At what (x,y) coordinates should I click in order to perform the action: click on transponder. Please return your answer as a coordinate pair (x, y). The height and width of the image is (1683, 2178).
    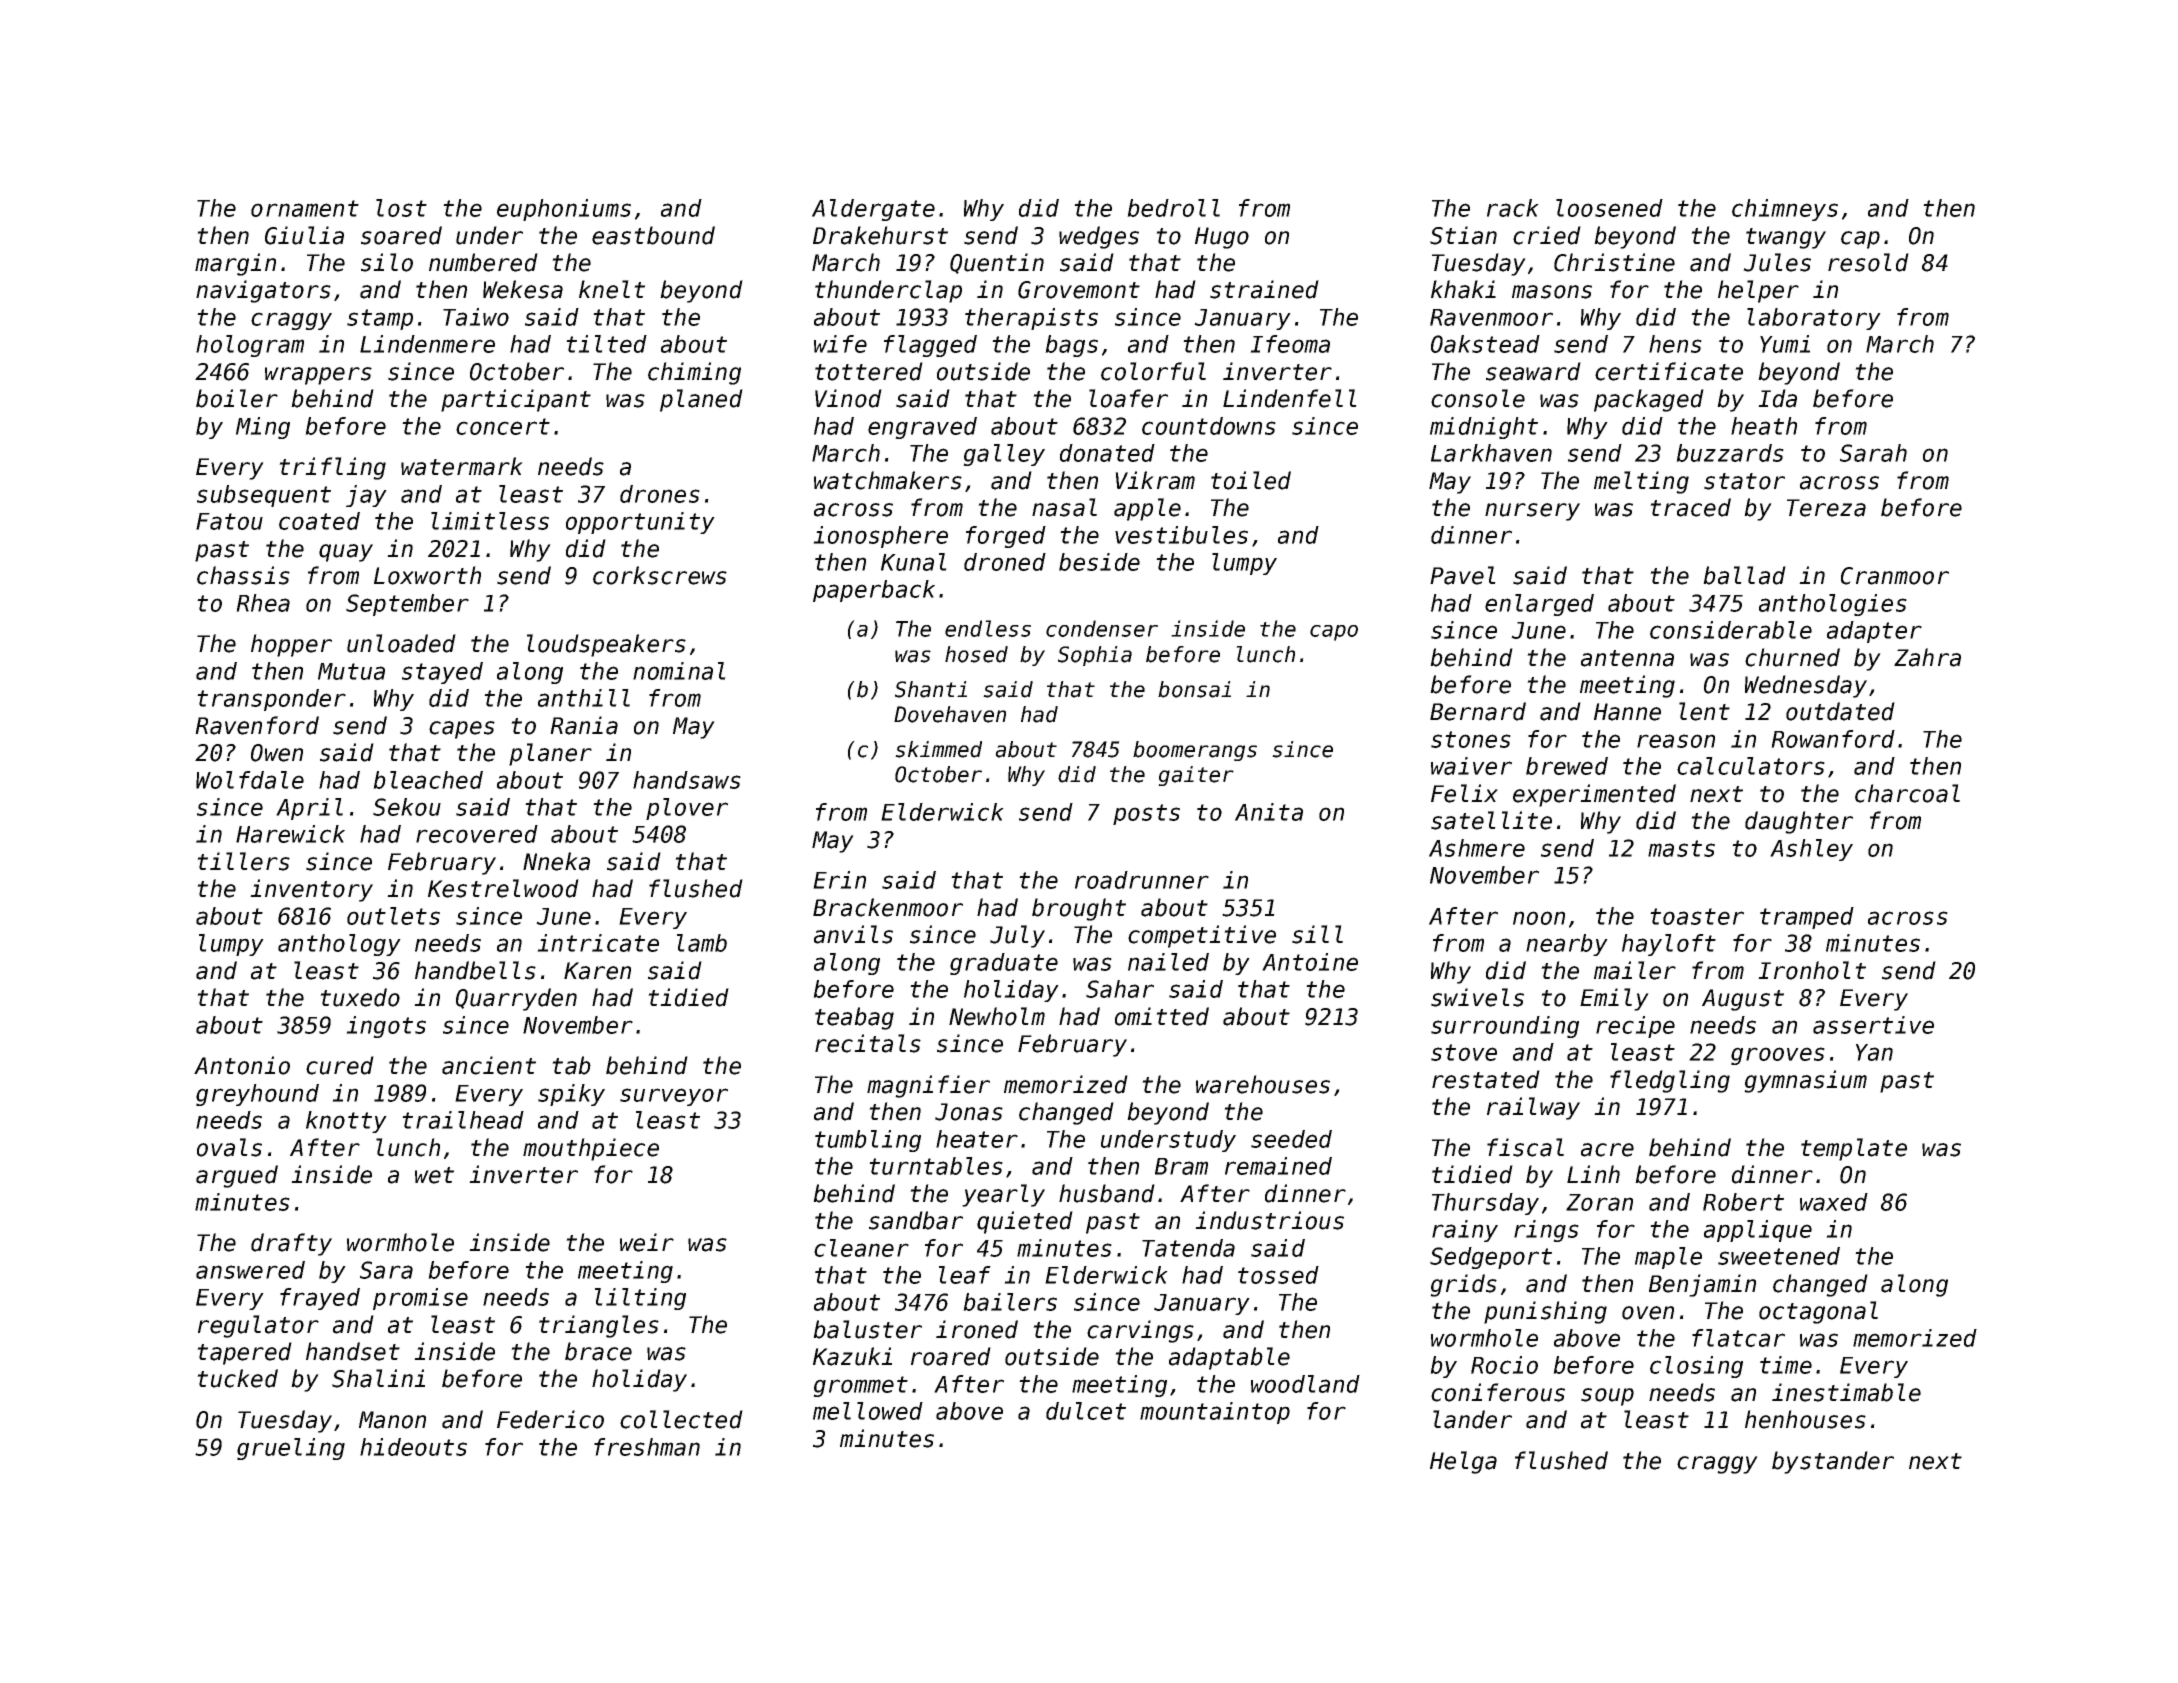
    Looking at the image, I should click on (271, 700).
